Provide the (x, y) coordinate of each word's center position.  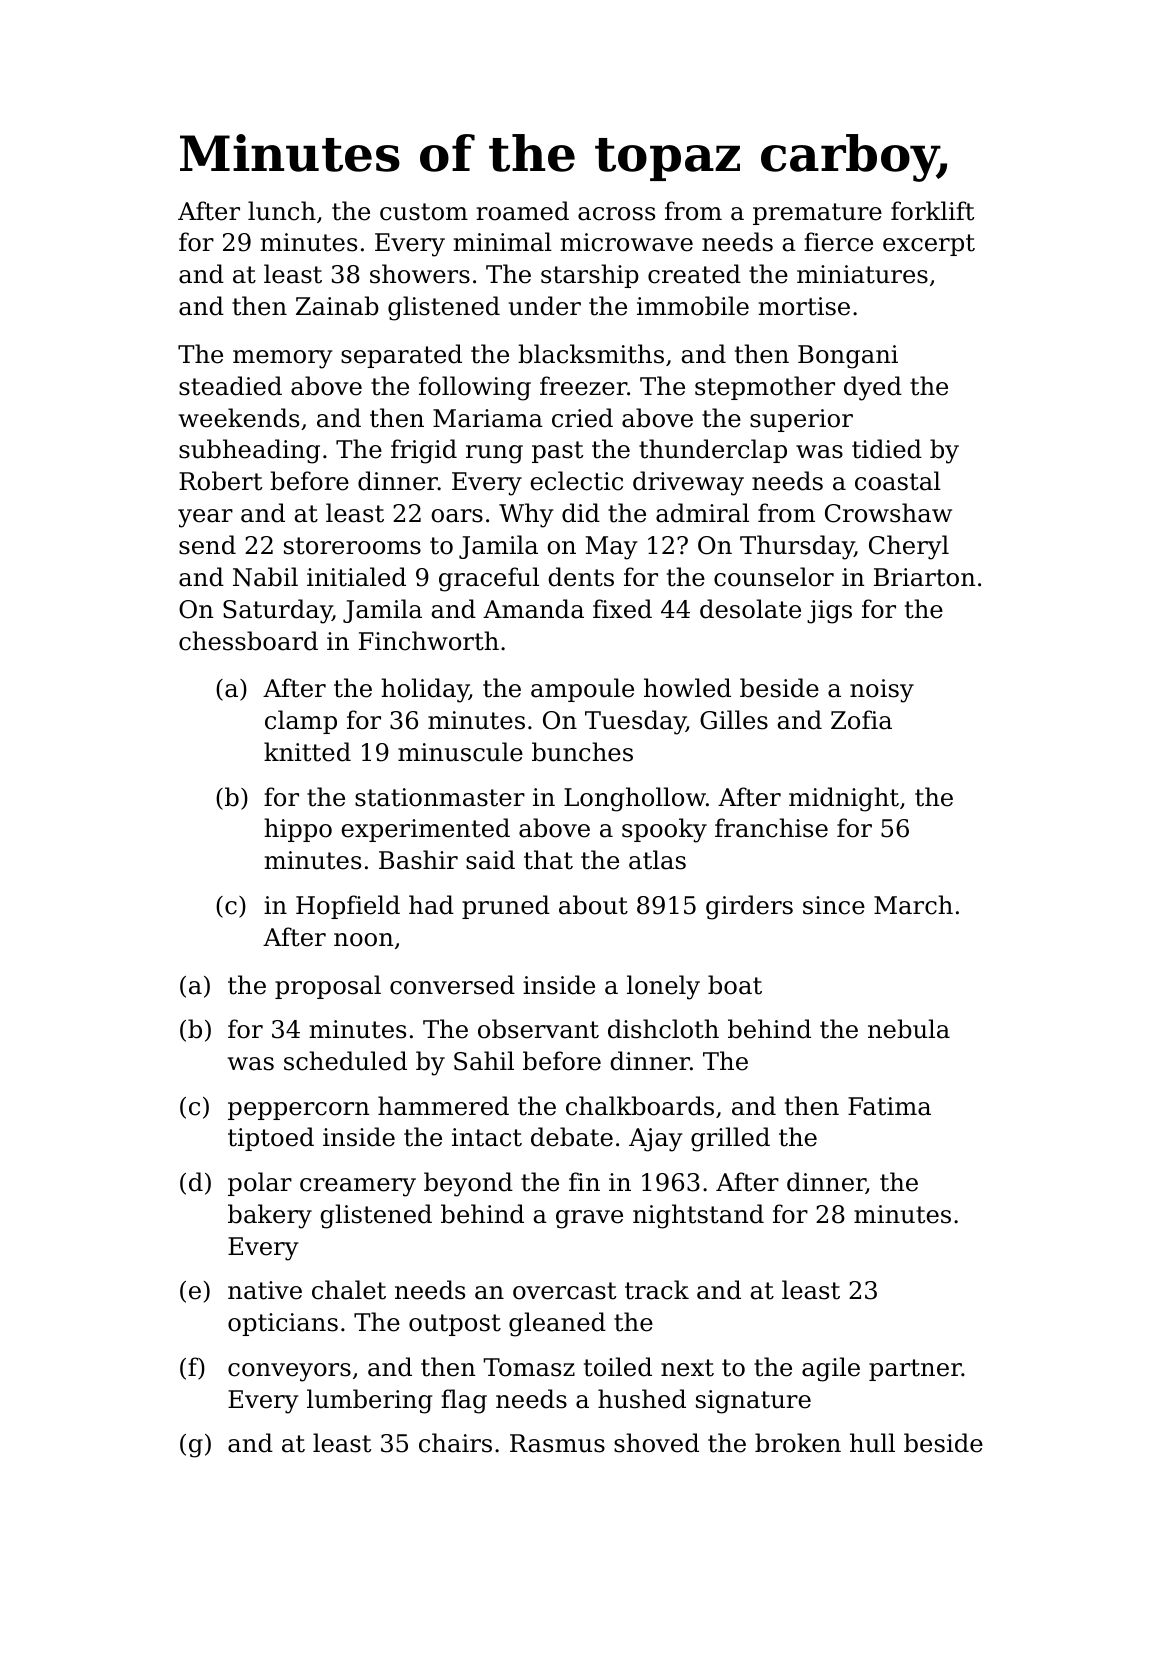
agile (831, 1369)
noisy (882, 691)
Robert (220, 481)
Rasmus (557, 1443)
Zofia (861, 720)
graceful (489, 579)
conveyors (289, 1372)
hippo (298, 830)
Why (526, 515)
